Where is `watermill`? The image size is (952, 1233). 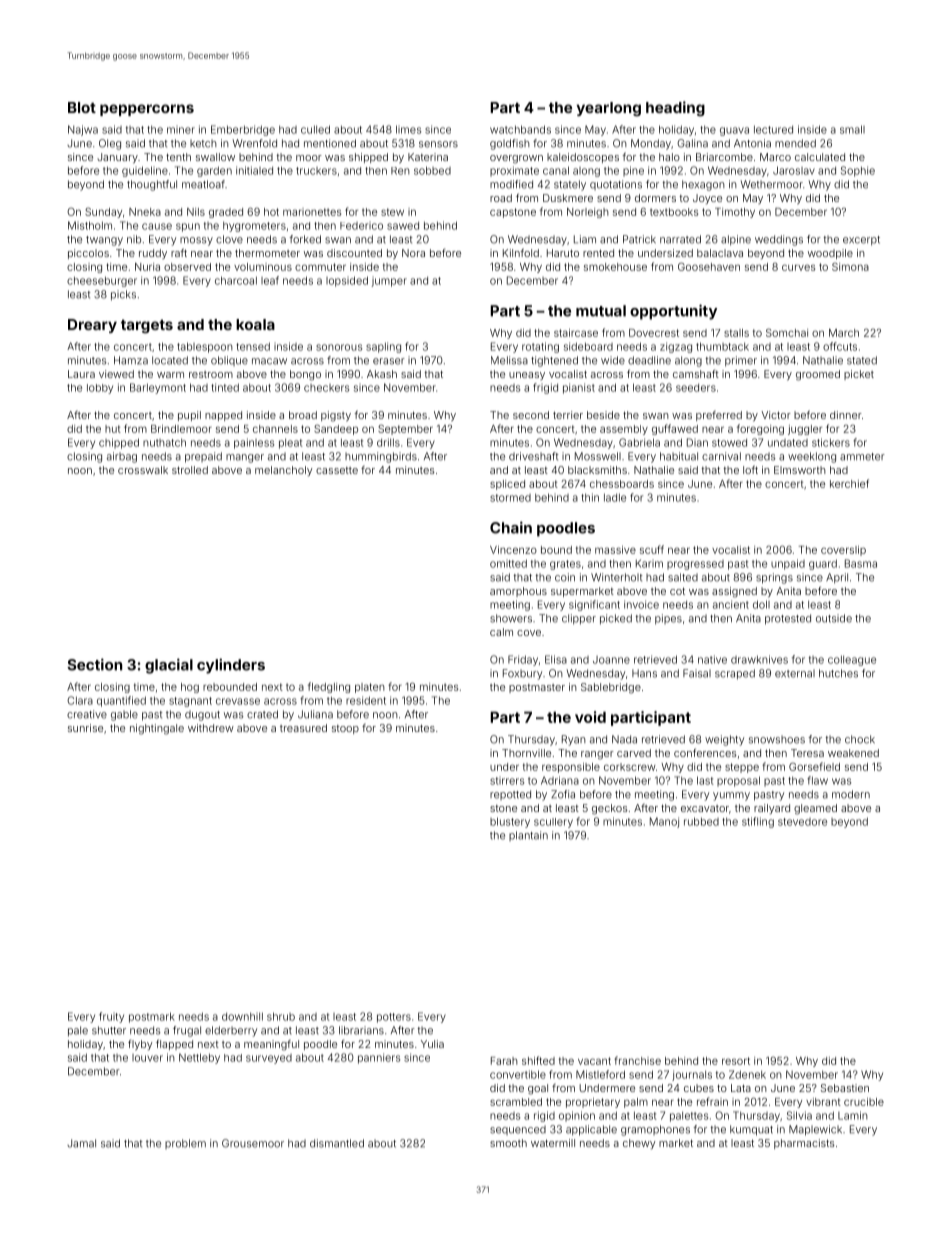
watermill is located at coordinates (553, 1143).
